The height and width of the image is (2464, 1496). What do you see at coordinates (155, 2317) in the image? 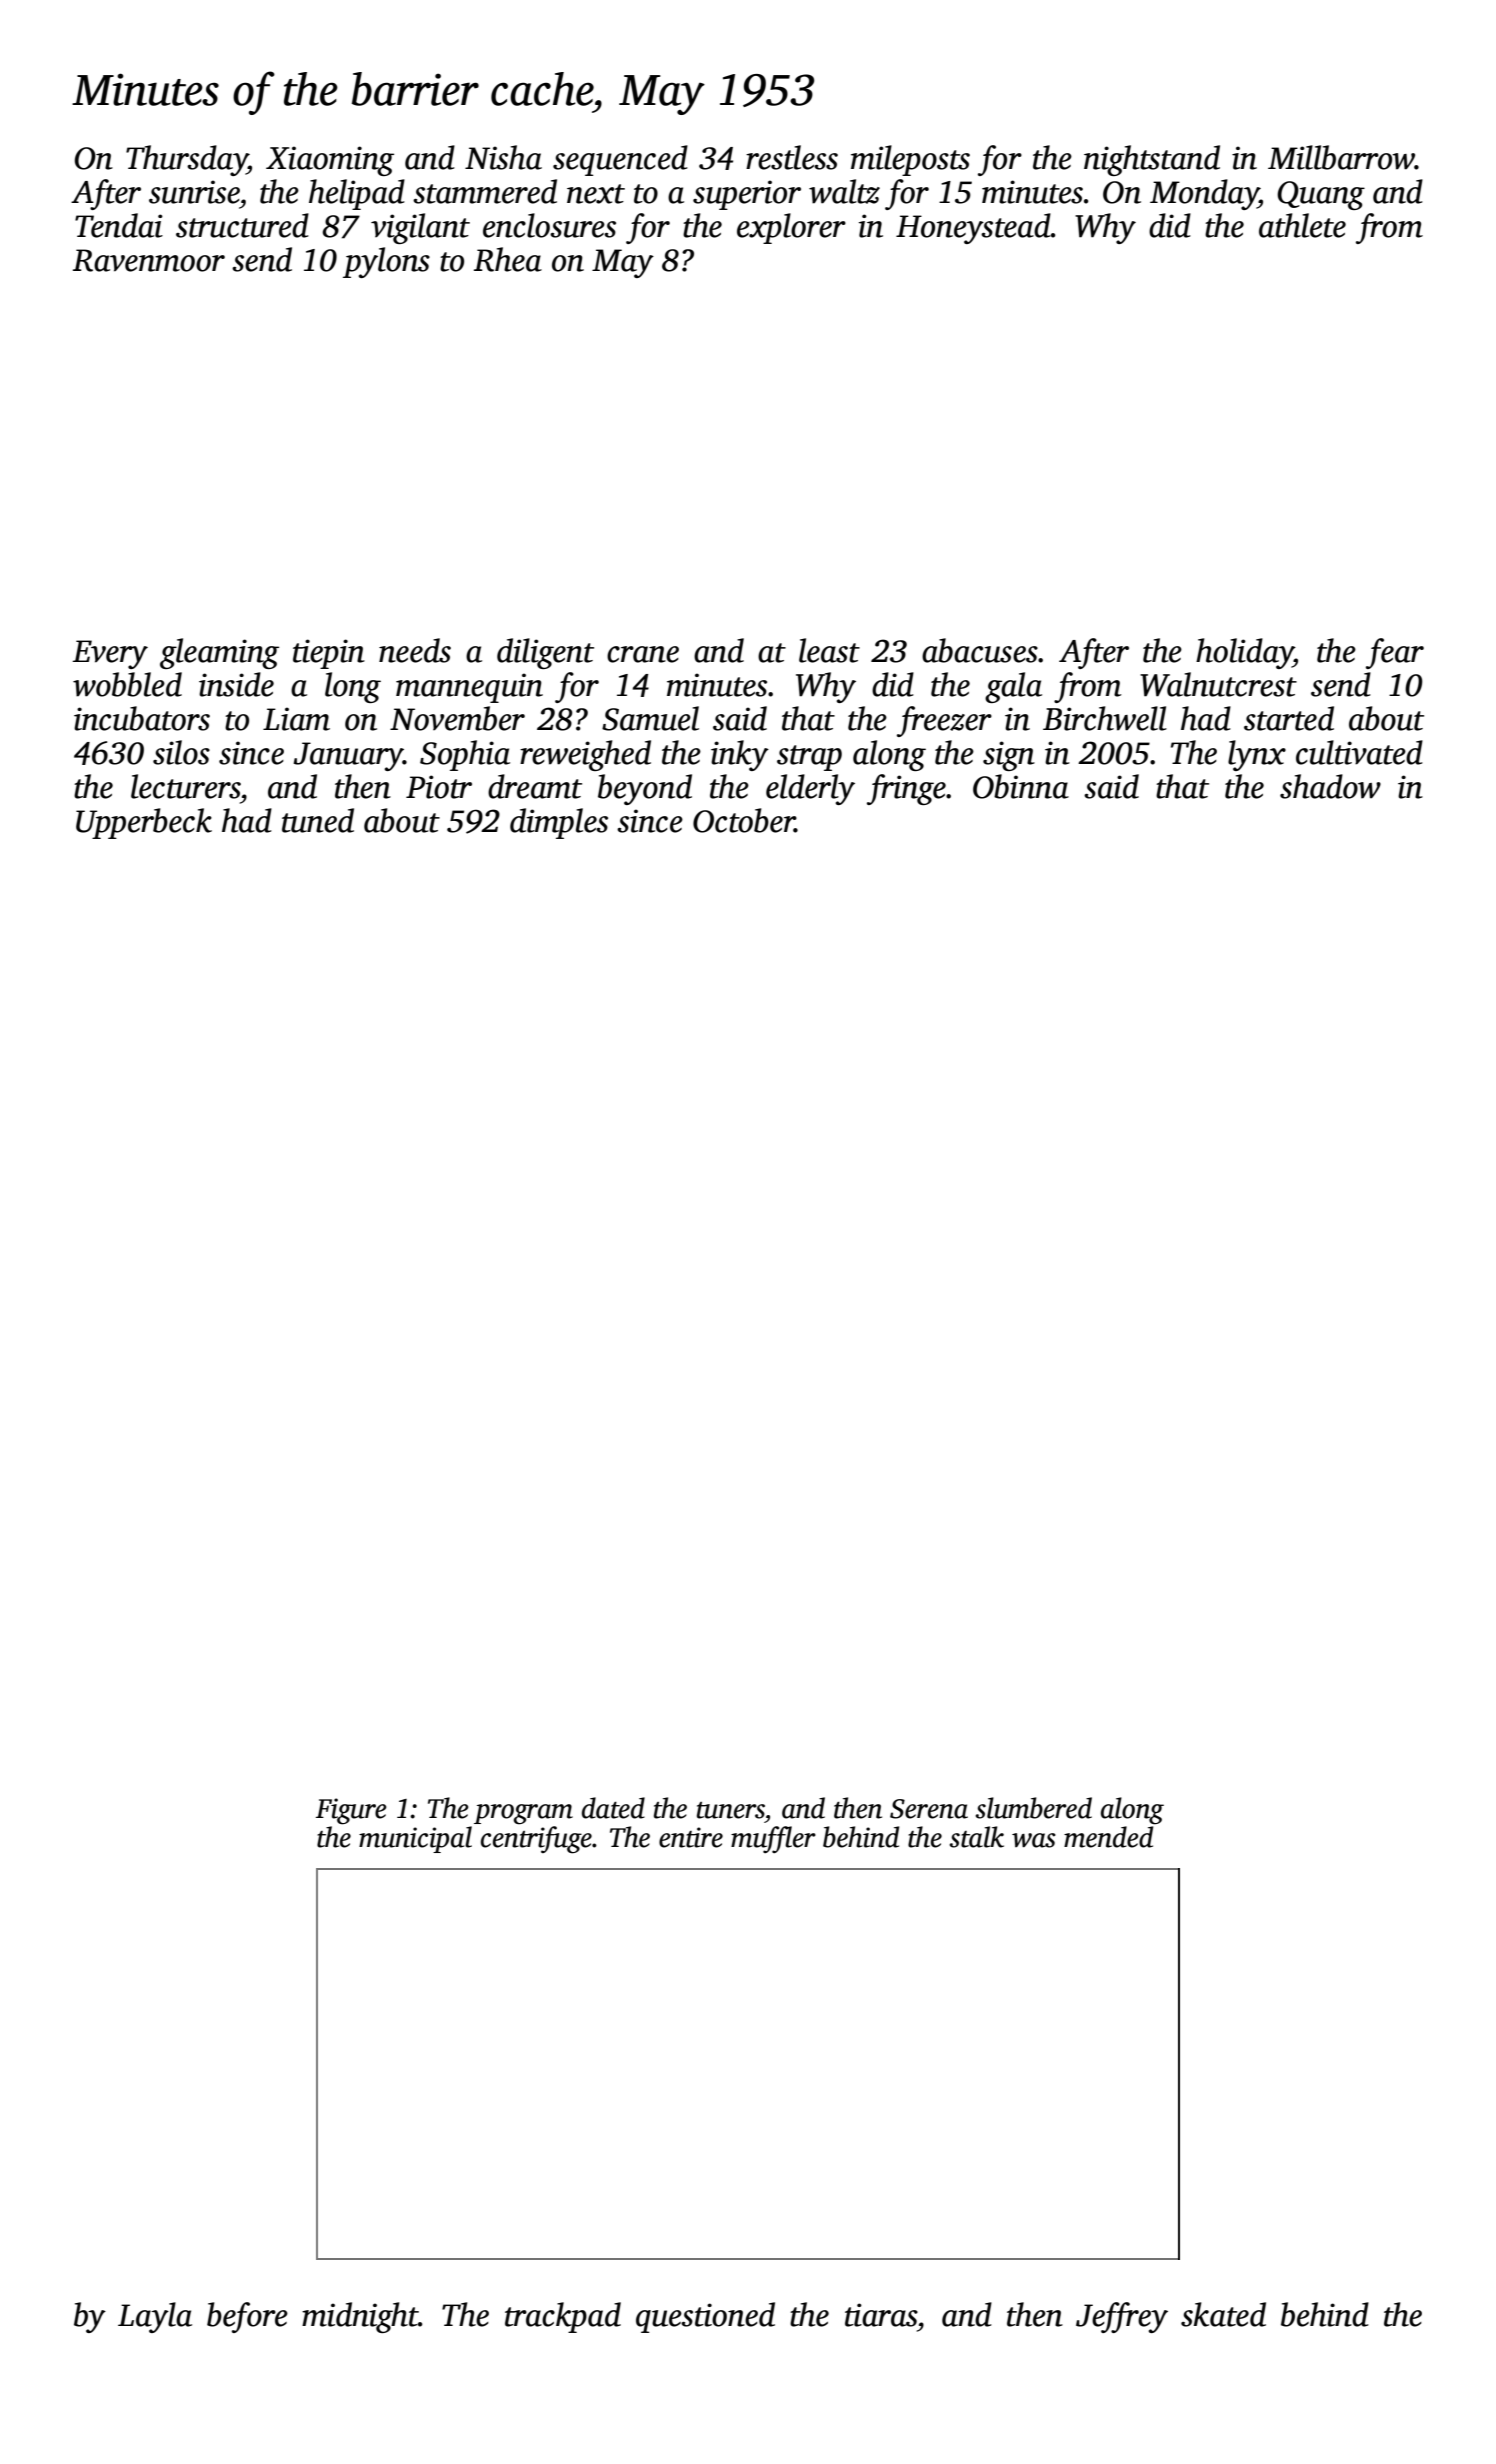
I see `Layla` at bounding box center [155, 2317].
